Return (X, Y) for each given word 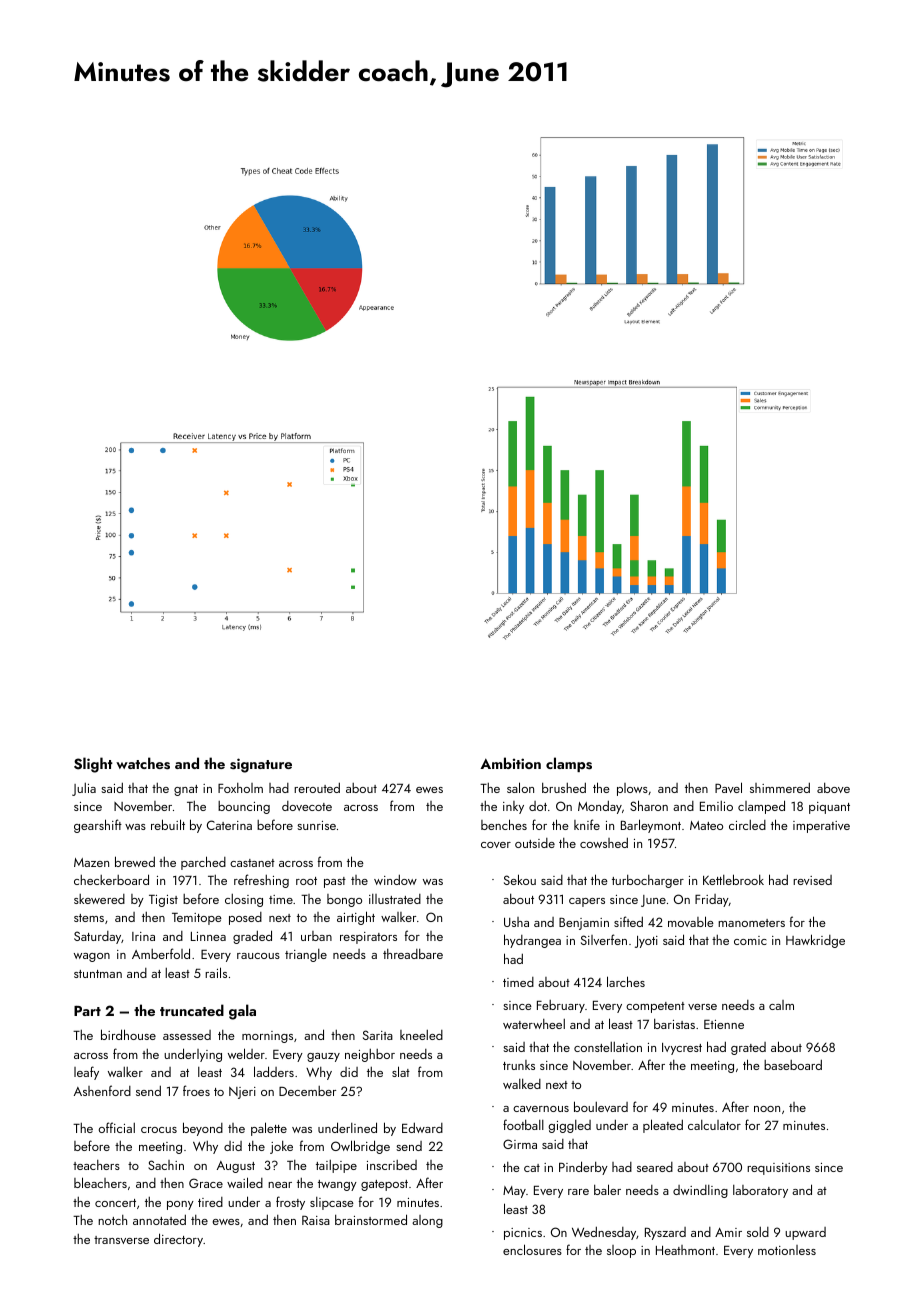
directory (178, 1240)
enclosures (532, 1249)
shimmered (780, 787)
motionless (787, 1250)
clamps (569, 764)
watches (143, 763)
